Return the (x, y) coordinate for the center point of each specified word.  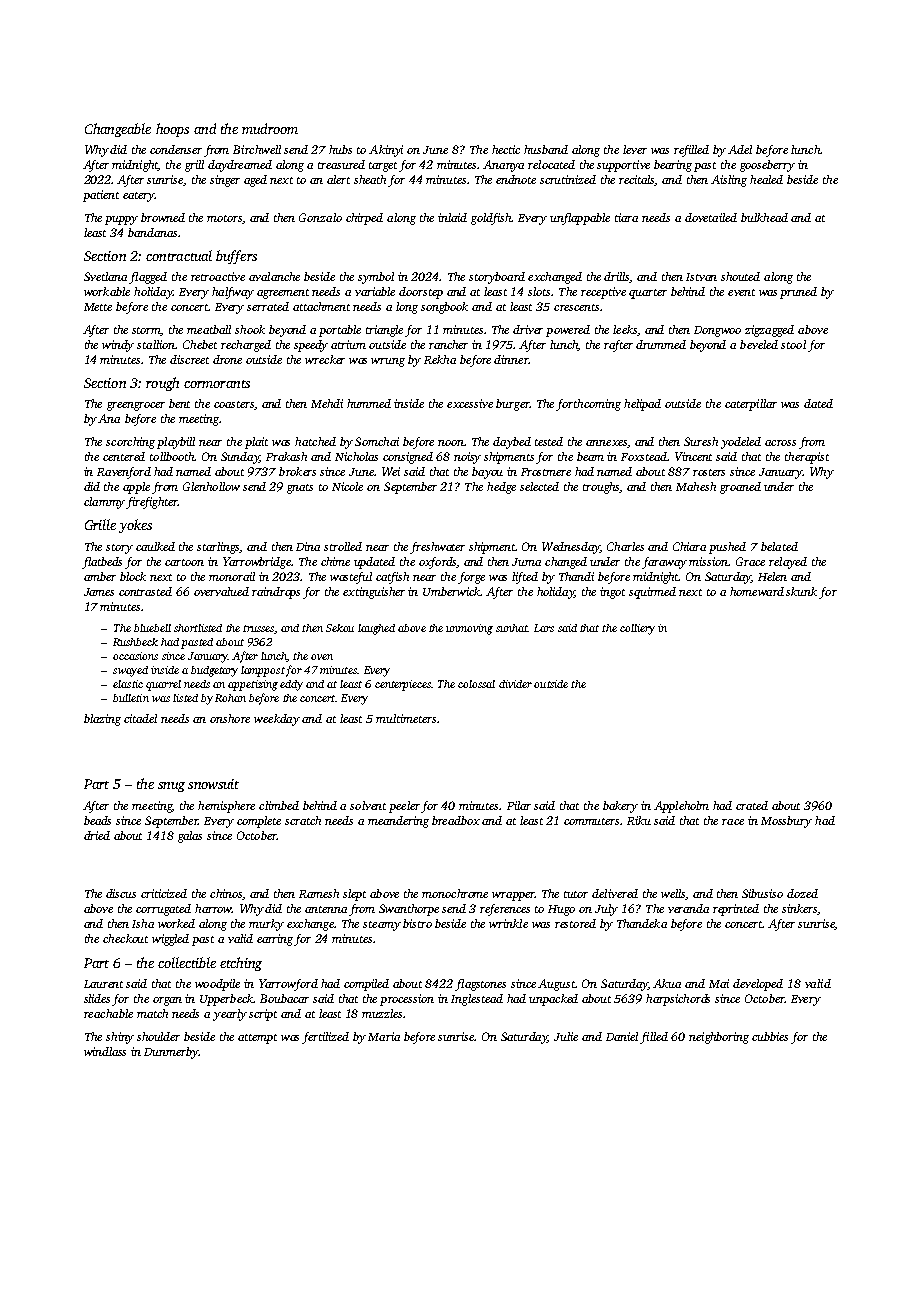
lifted (525, 578)
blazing (102, 720)
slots (539, 291)
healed (766, 179)
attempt (257, 1039)
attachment (321, 306)
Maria (384, 1036)
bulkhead (764, 217)
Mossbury (786, 822)
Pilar (519, 805)
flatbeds (102, 563)
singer (225, 181)
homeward (757, 591)
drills (617, 277)
